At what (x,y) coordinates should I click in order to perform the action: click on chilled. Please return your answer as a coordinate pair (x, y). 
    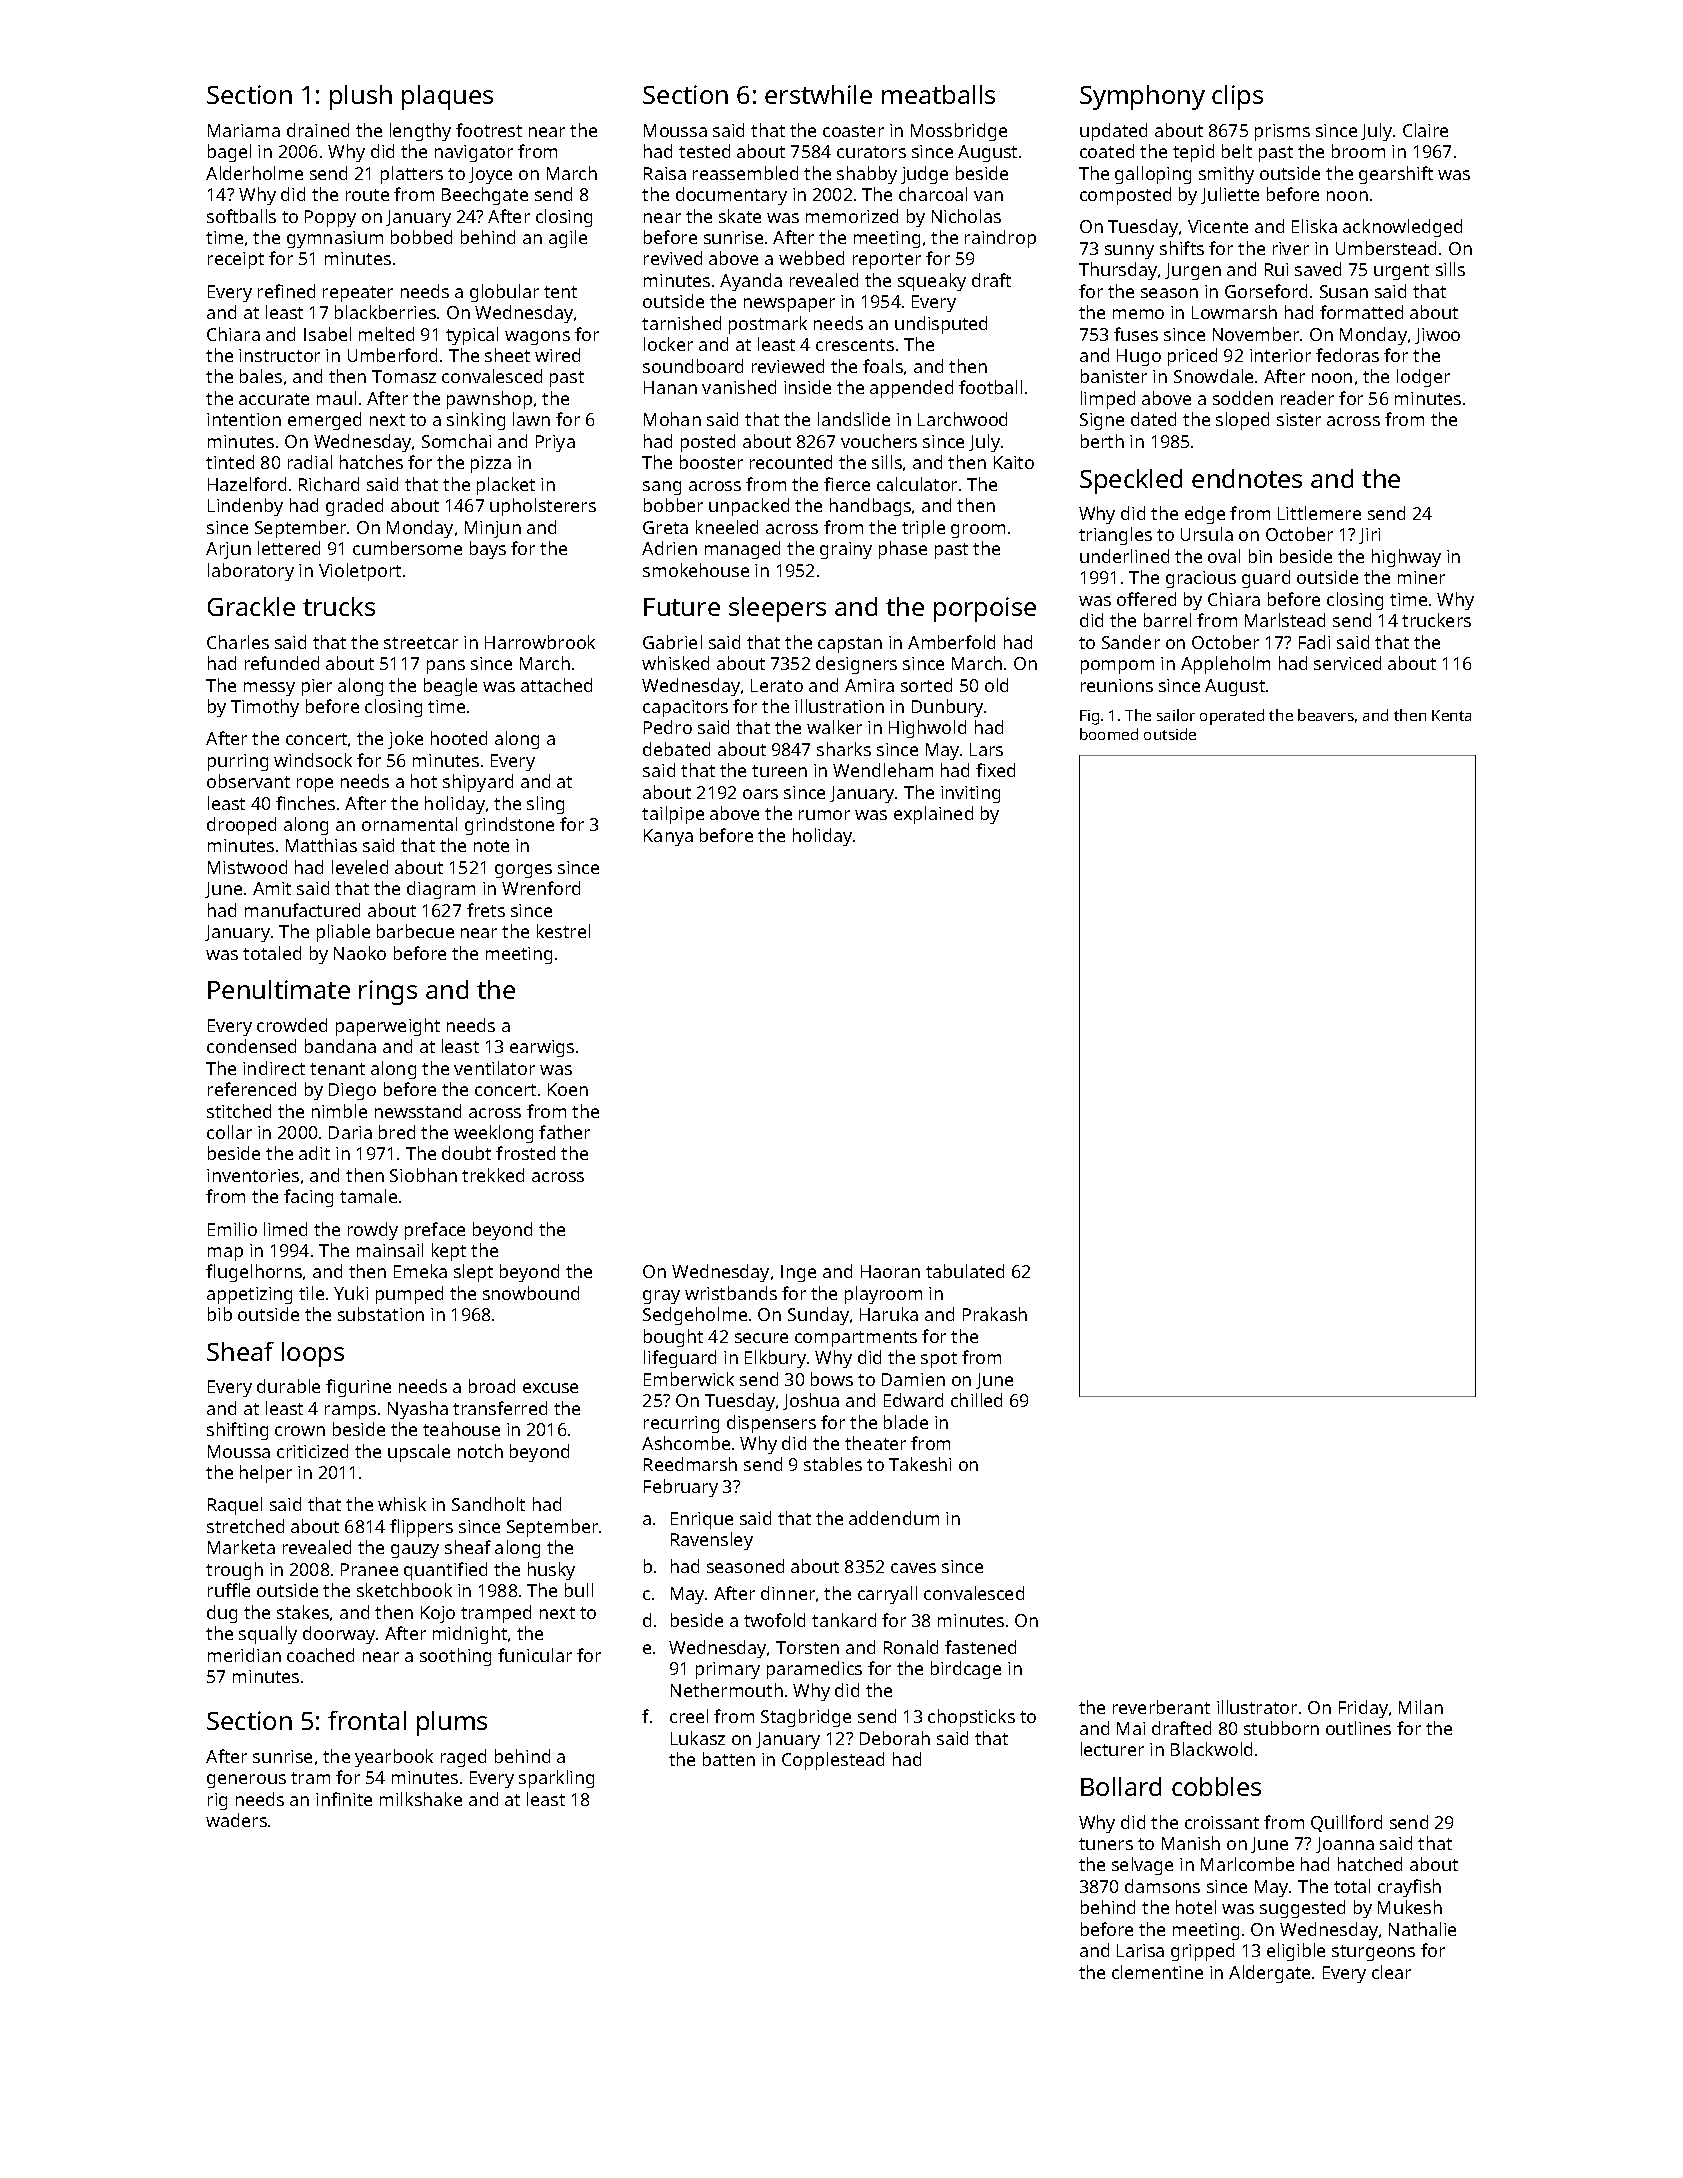
    Looking at the image, I should click on (976, 1400).
